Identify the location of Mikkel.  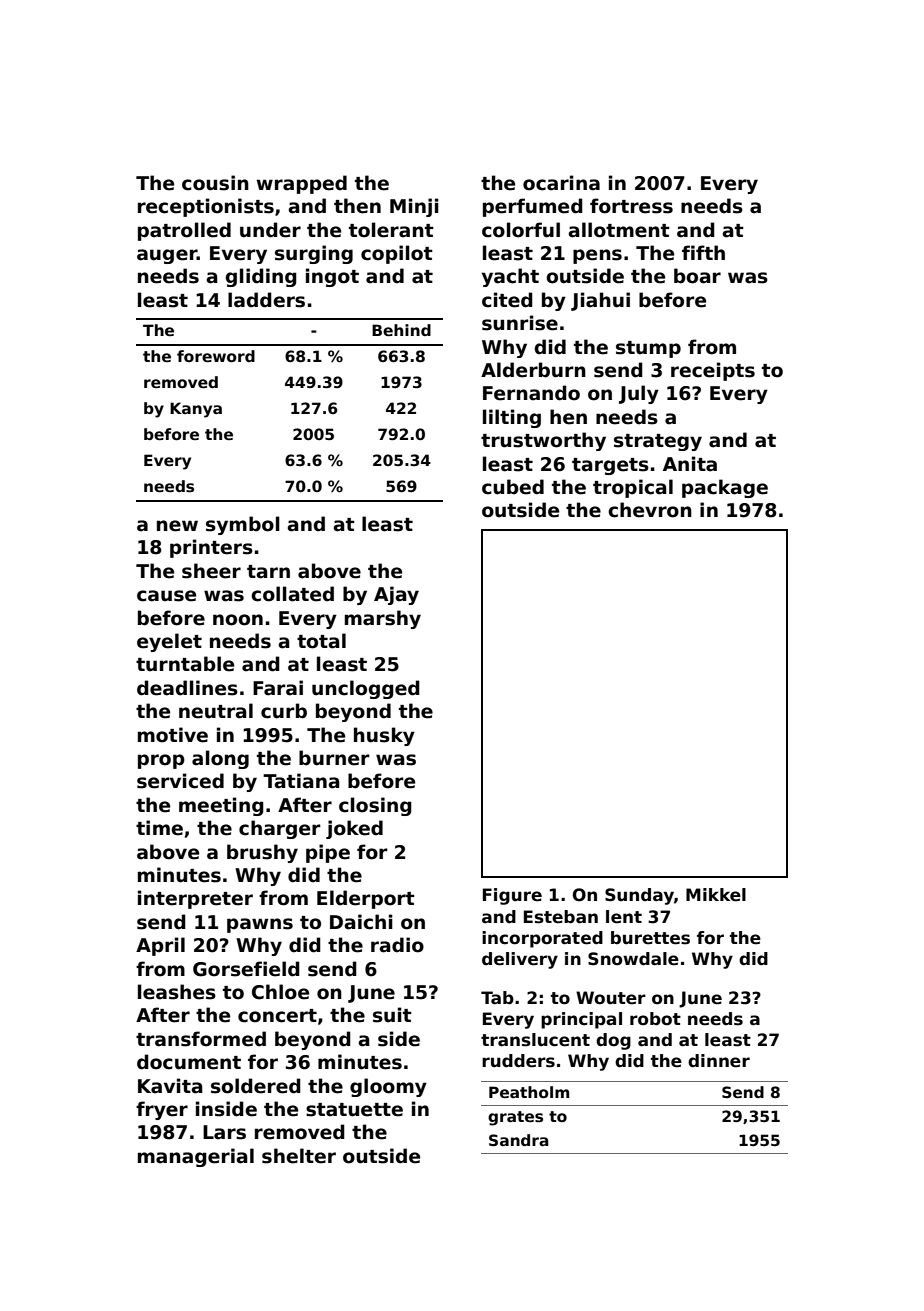
(716, 895).
